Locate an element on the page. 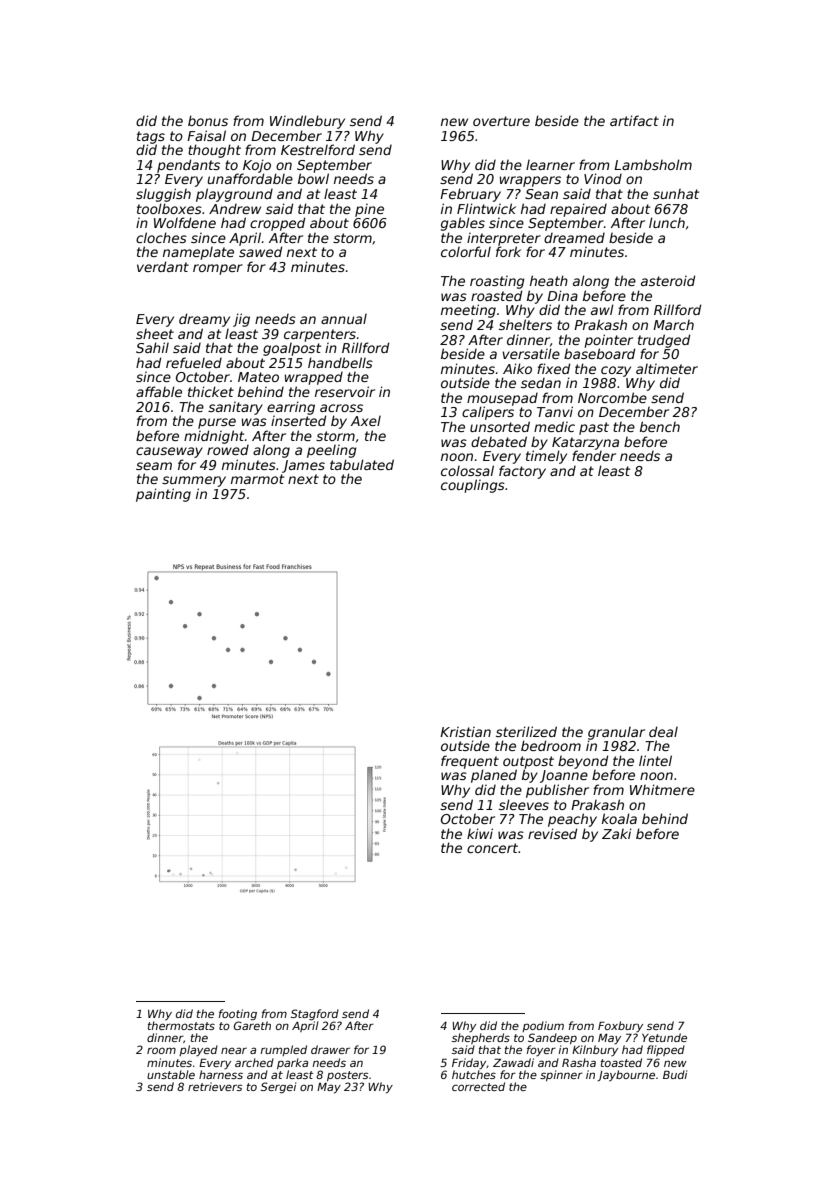 Image resolution: width=838 pixels, height=1189 pixels. footing is located at coordinates (238, 1015).
